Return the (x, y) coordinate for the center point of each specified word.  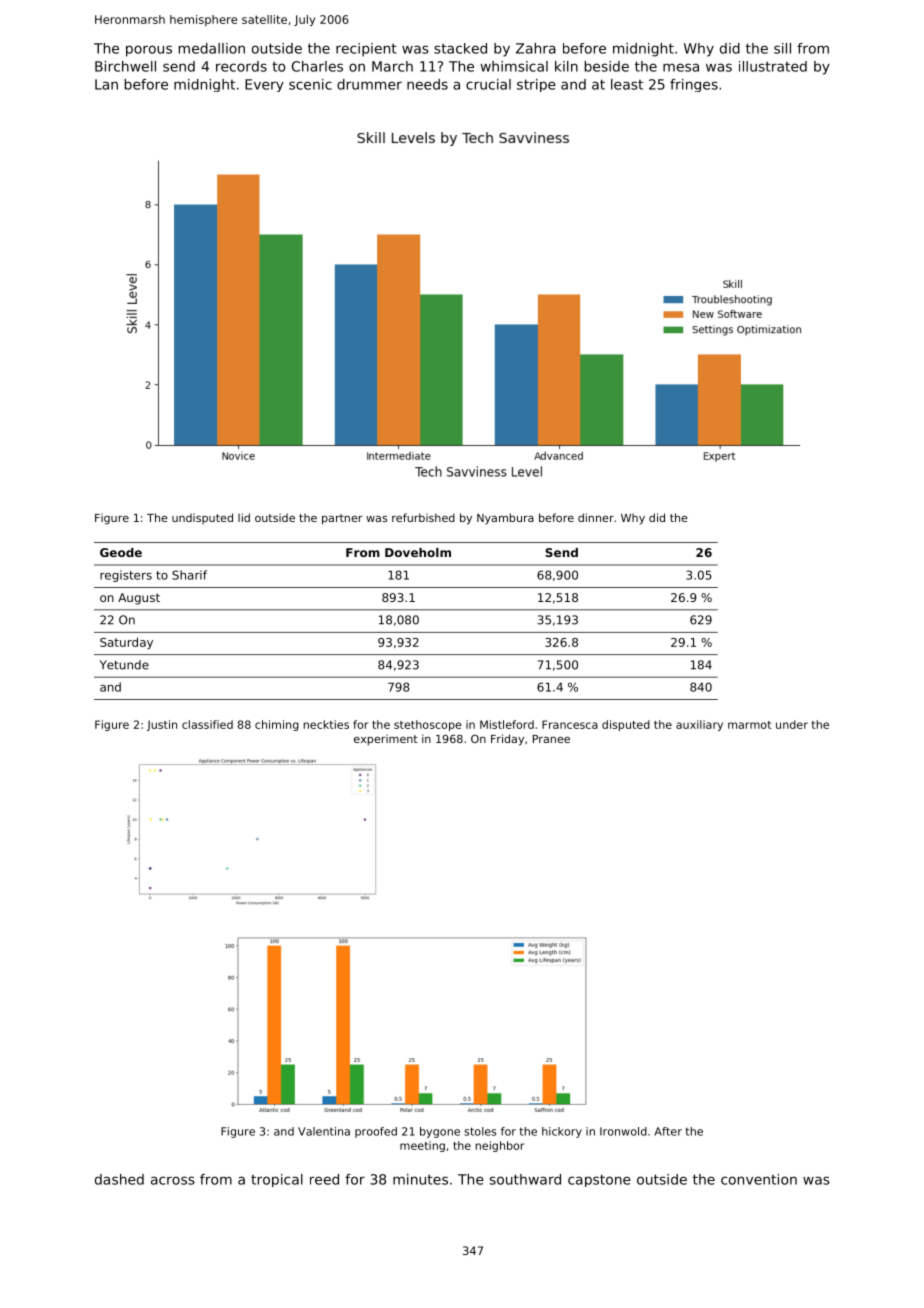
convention (759, 1179)
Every (264, 85)
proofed (376, 1132)
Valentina (324, 1131)
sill (782, 48)
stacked (460, 48)
